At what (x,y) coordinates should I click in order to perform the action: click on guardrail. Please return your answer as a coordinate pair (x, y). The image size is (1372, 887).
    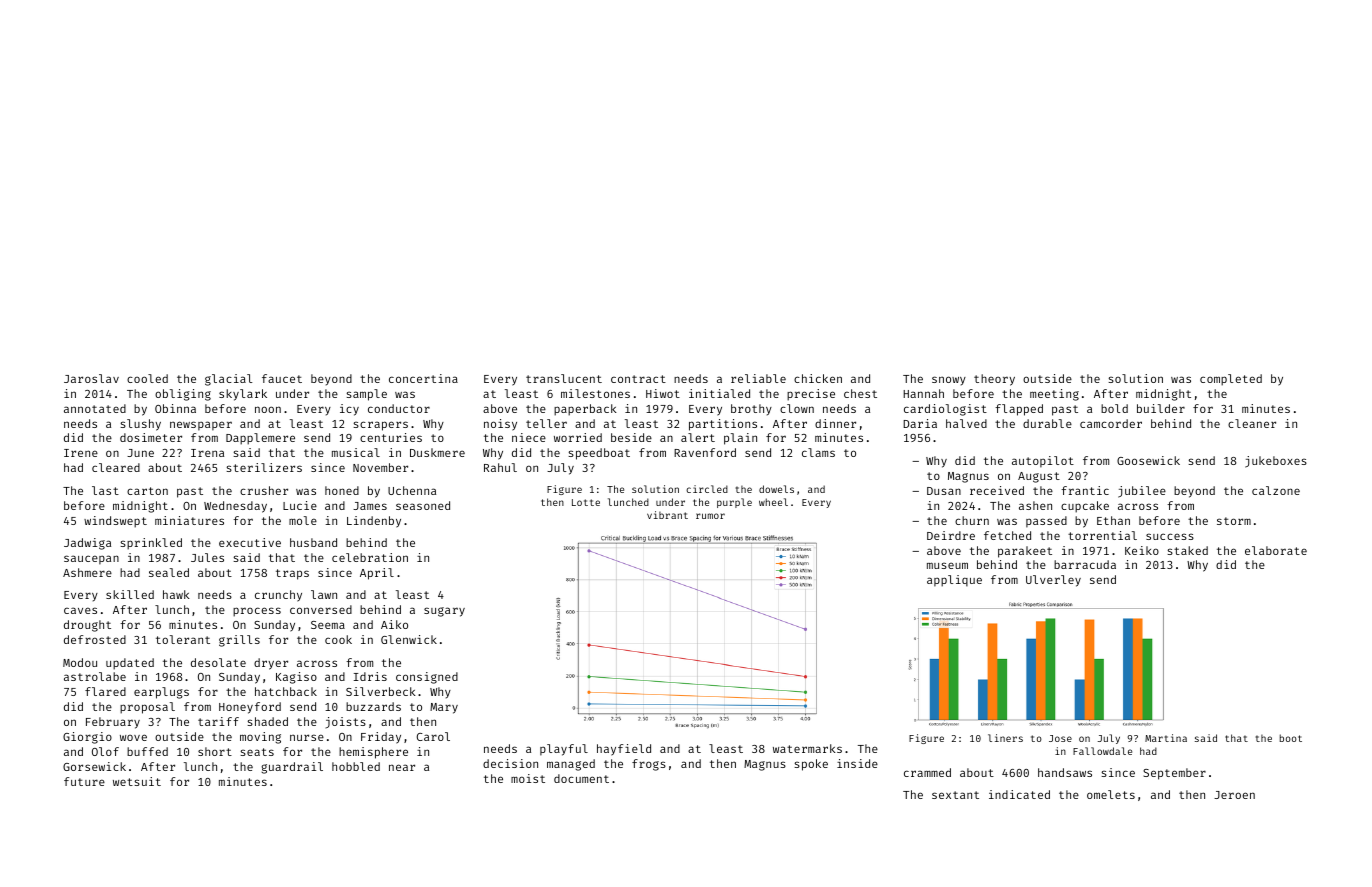
    Looking at the image, I should click on (292, 768).
